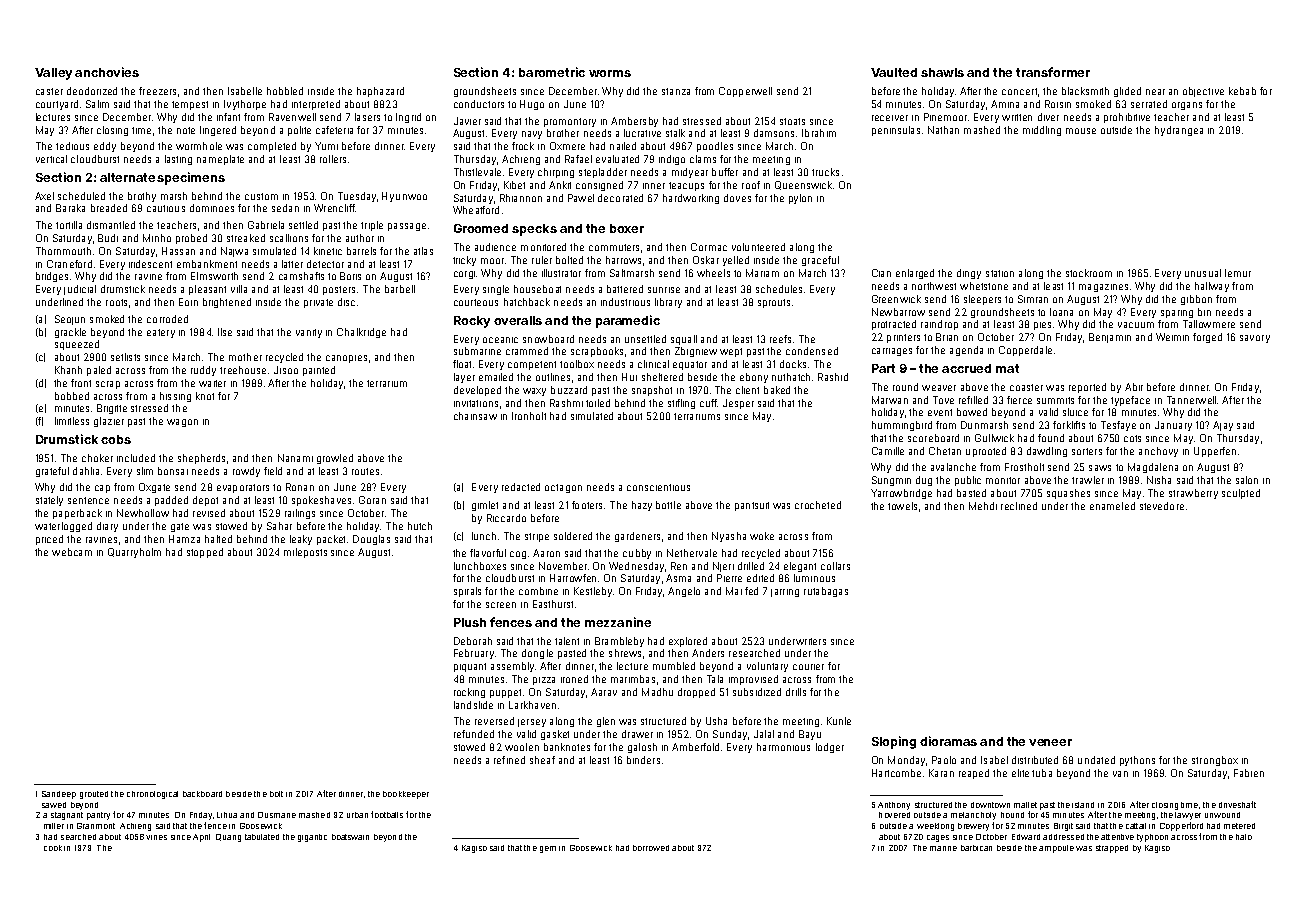 The width and height of the screenshot is (1308, 924). What do you see at coordinates (107, 72) in the screenshot?
I see `anchovies` at bounding box center [107, 72].
